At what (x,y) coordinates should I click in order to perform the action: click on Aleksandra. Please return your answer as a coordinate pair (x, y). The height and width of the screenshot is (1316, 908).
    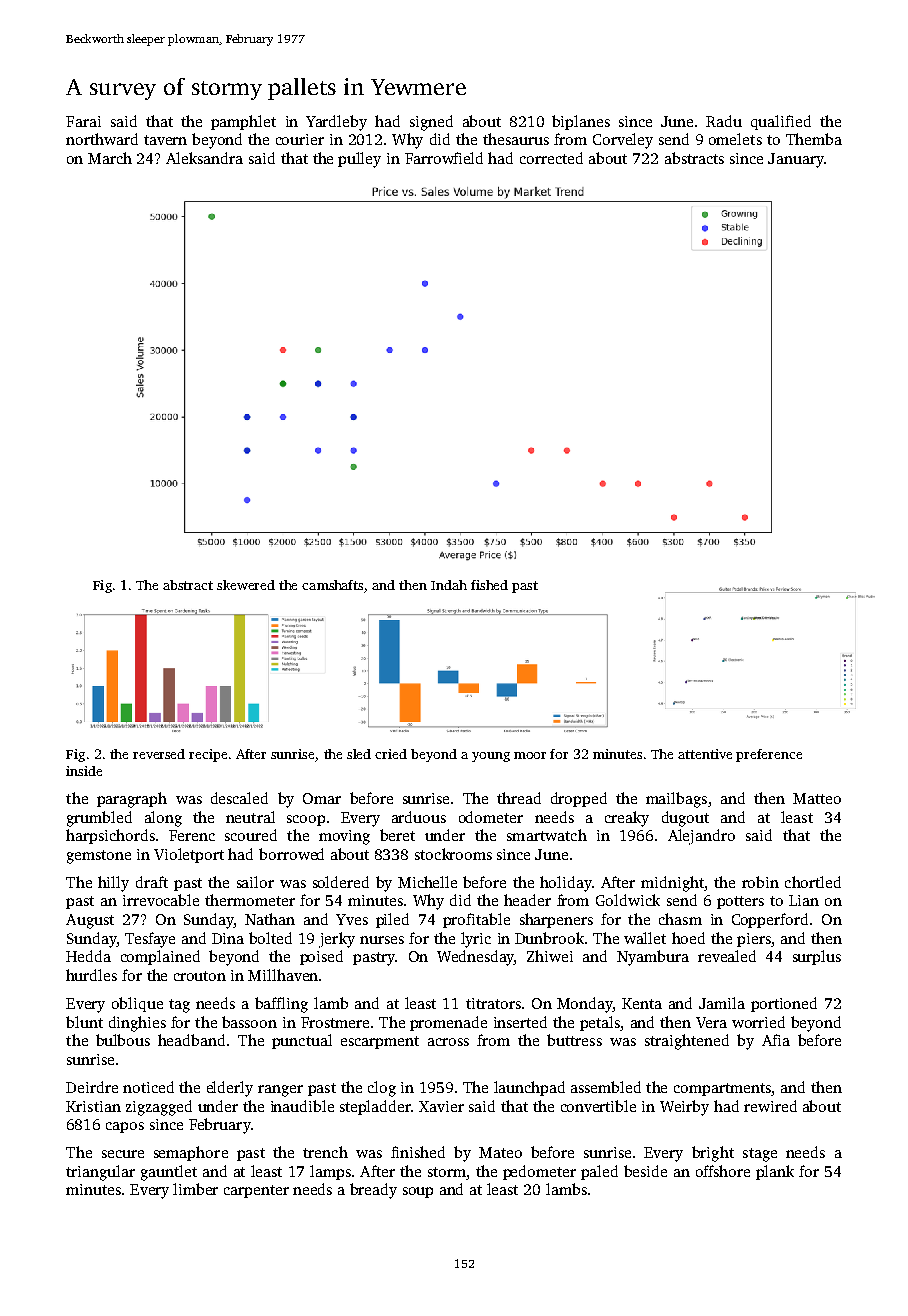
    Looking at the image, I should click on (204, 158).
